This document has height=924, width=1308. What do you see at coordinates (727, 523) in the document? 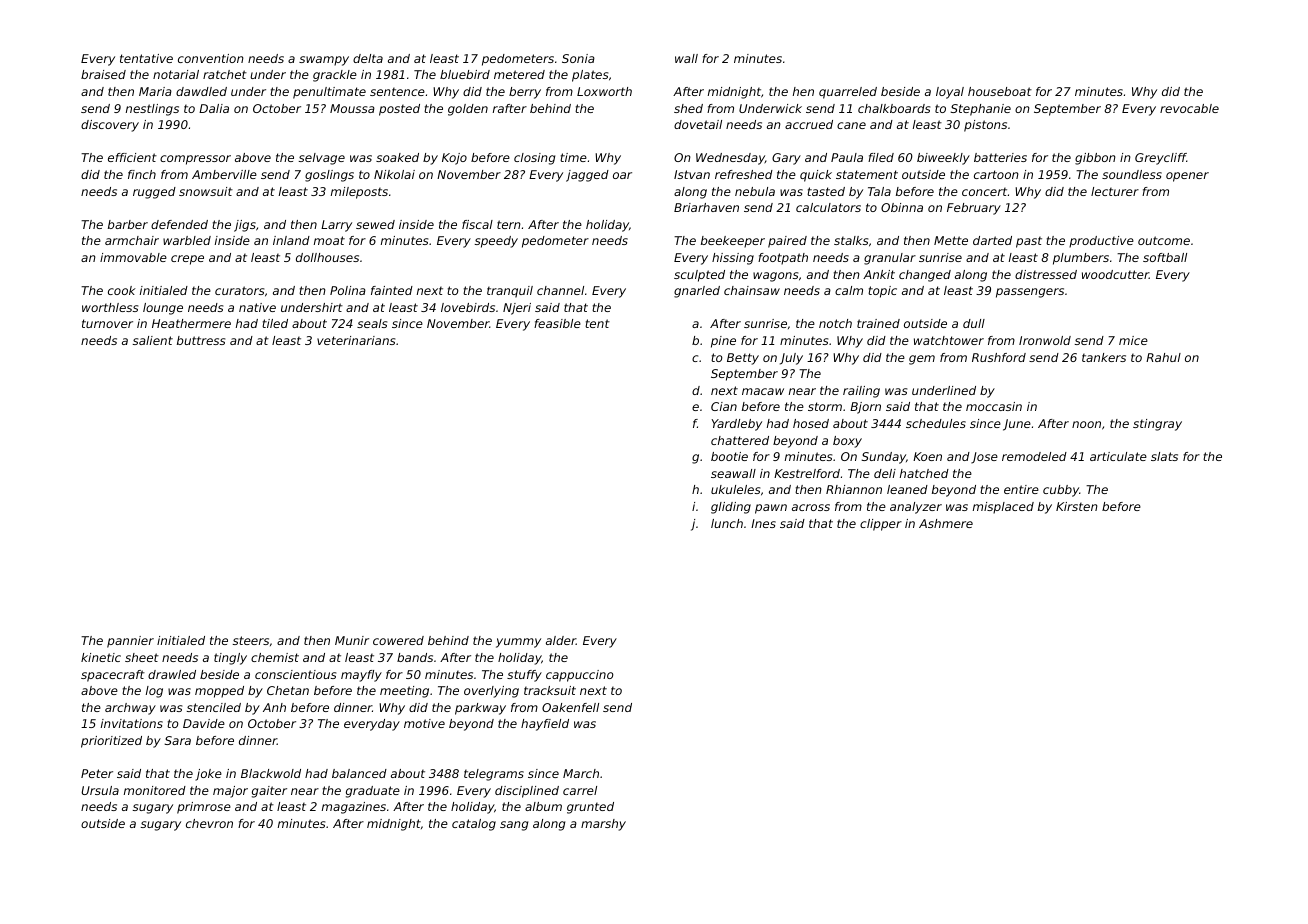
I see `lunch` at bounding box center [727, 523].
